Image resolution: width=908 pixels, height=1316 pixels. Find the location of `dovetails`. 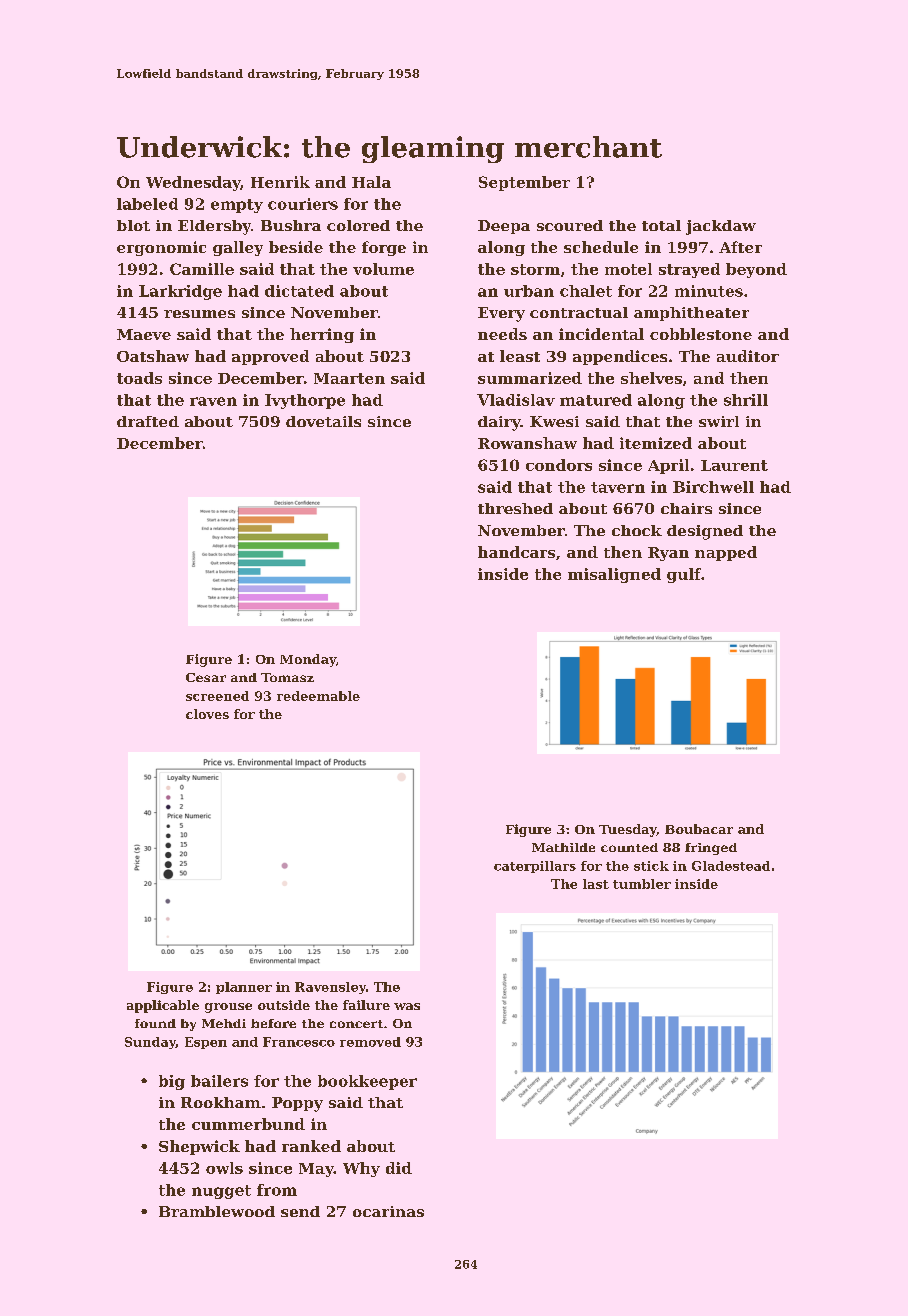

dovetails is located at coordinates (323, 421).
